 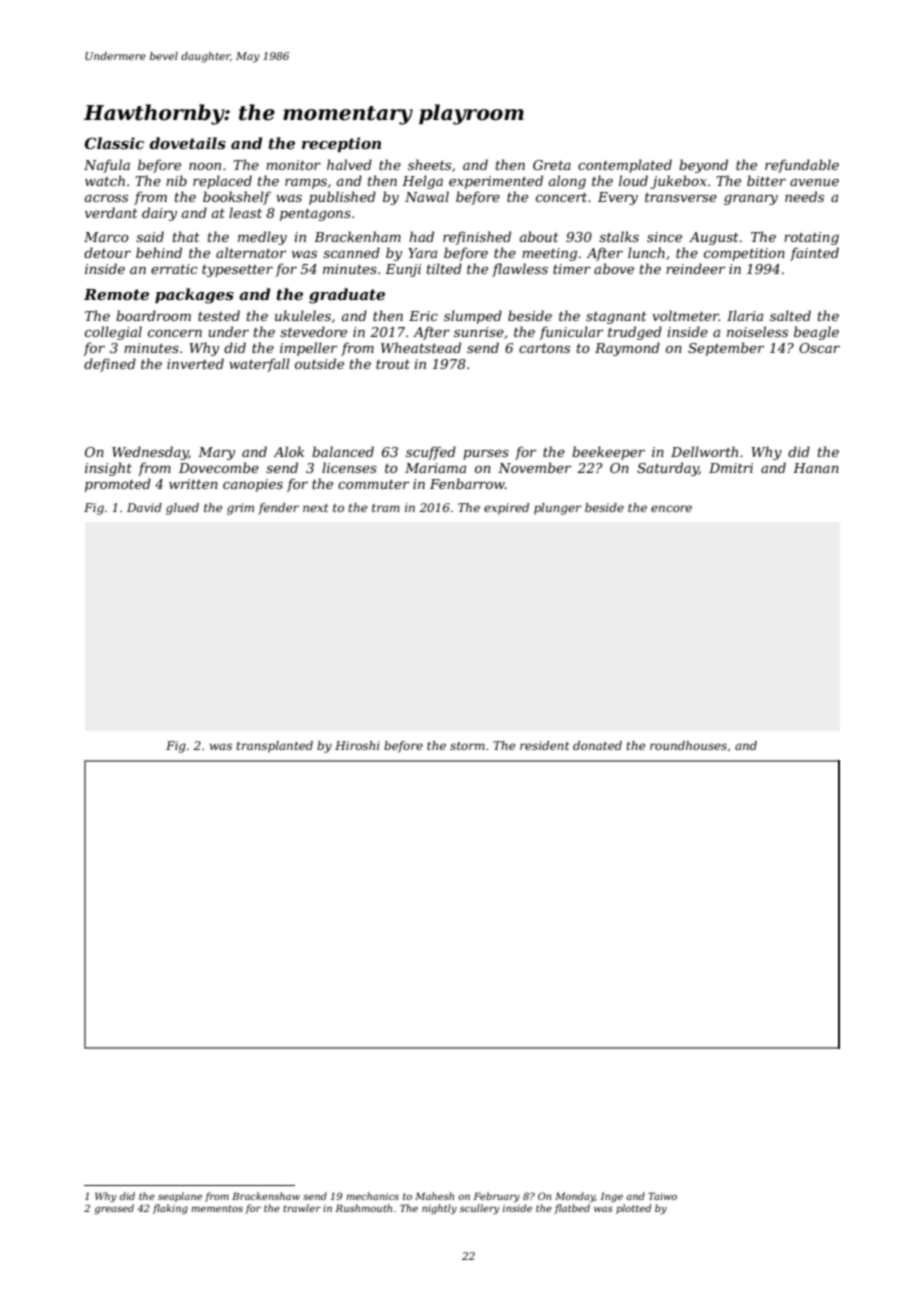 What do you see at coordinates (372, 1196) in the screenshot?
I see `mechanics` at bounding box center [372, 1196].
